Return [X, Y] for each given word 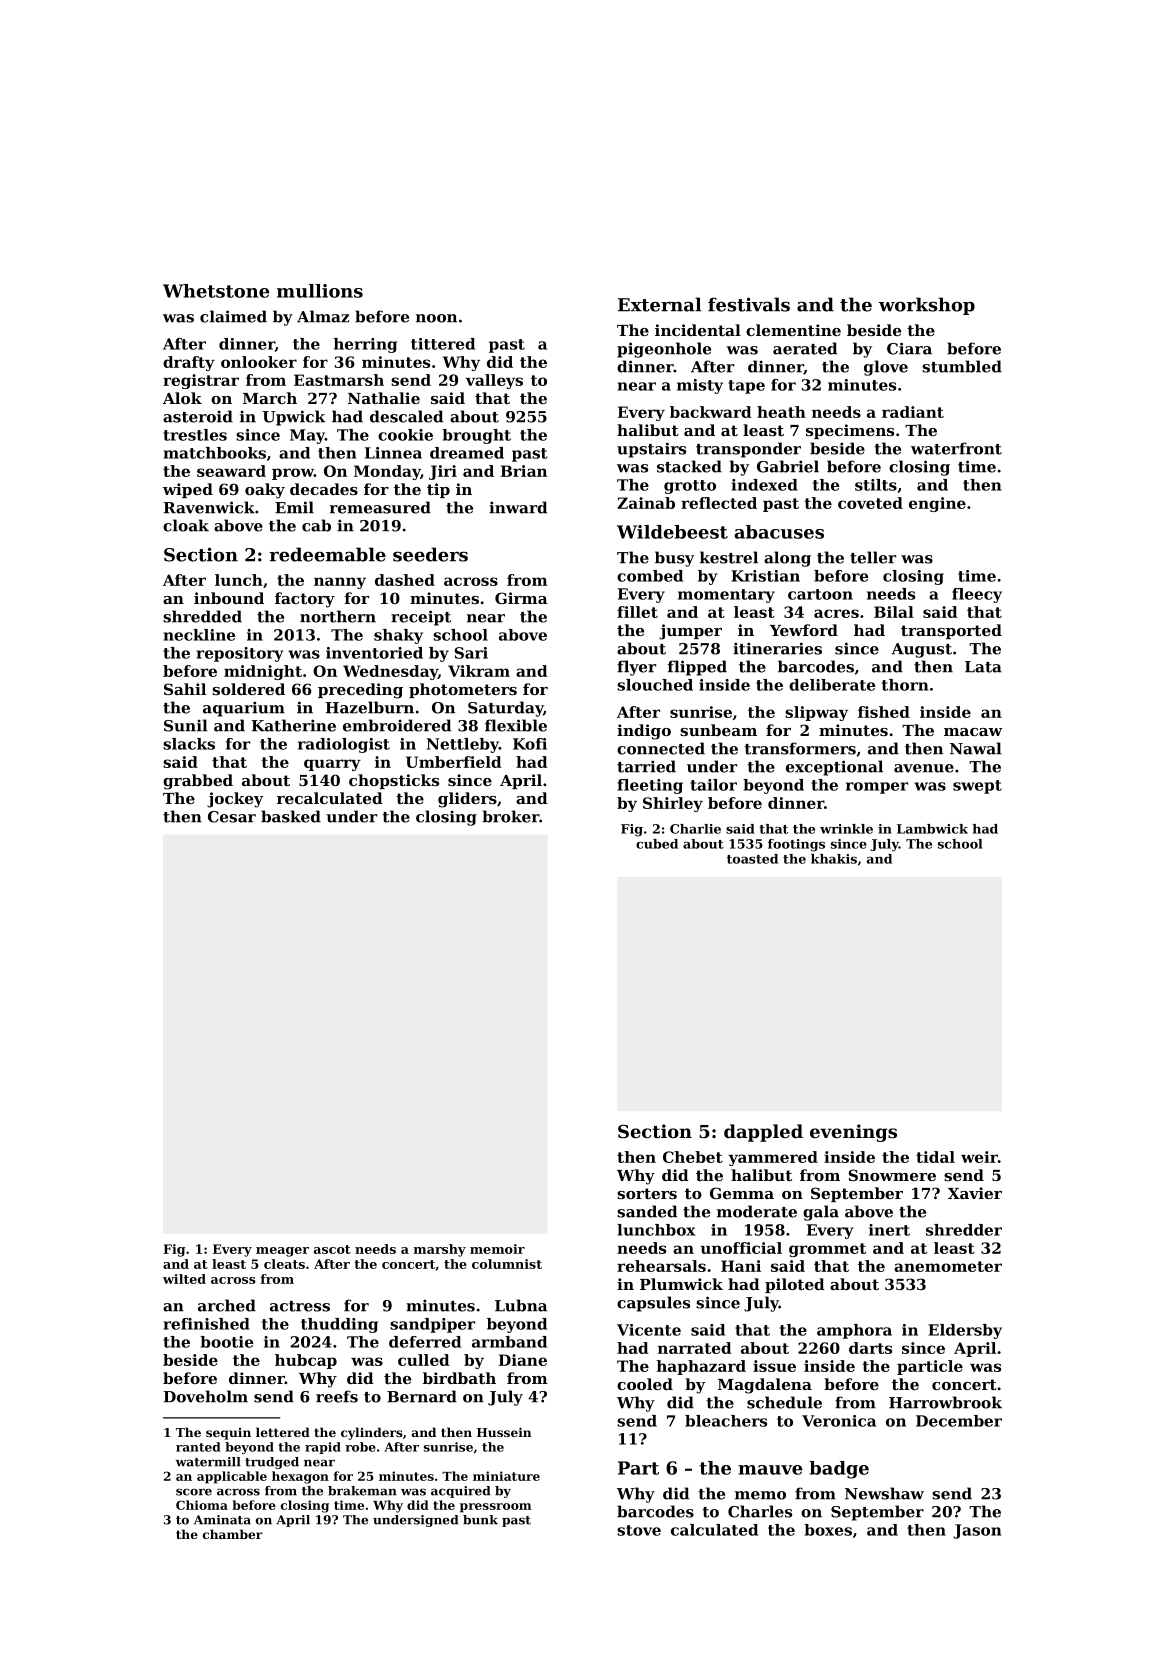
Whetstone [216, 291]
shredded [202, 616]
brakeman [362, 1491]
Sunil [186, 725]
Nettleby [463, 745]
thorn [905, 685]
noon [436, 318]
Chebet [693, 1157]
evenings [853, 1133]
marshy [440, 1250]
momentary [726, 596]
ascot [332, 1249]
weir [979, 1157]
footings [796, 845]
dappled [763, 1133]
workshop [927, 306]
